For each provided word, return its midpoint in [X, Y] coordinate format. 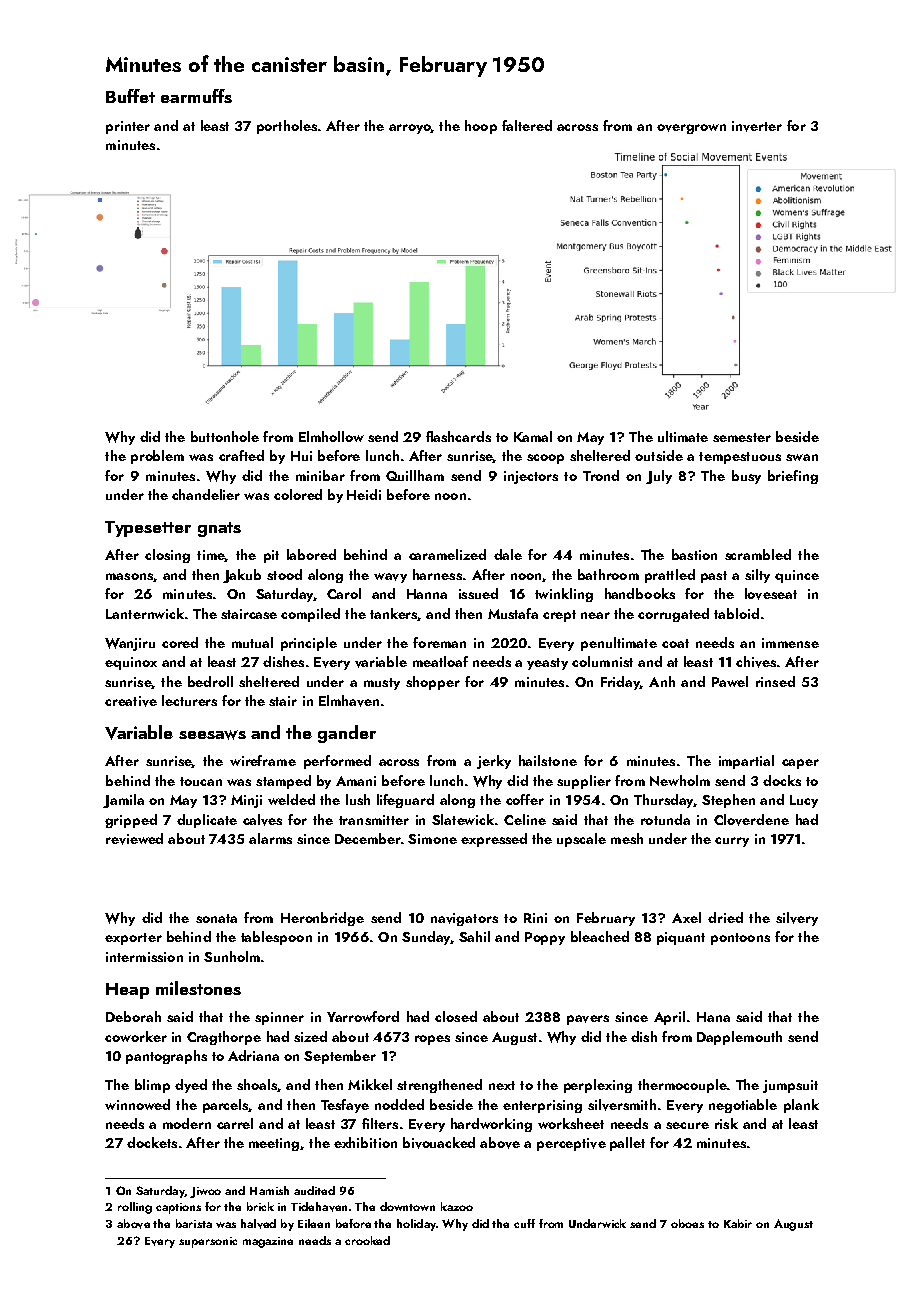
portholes [287, 127]
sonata [216, 918]
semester [742, 437]
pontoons [740, 939]
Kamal [533, 436]
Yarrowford [363, 1016]
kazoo [457, 1206]
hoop [481, 127]
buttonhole [225, 436]
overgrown [691, 129]
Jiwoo [205, 1192]
